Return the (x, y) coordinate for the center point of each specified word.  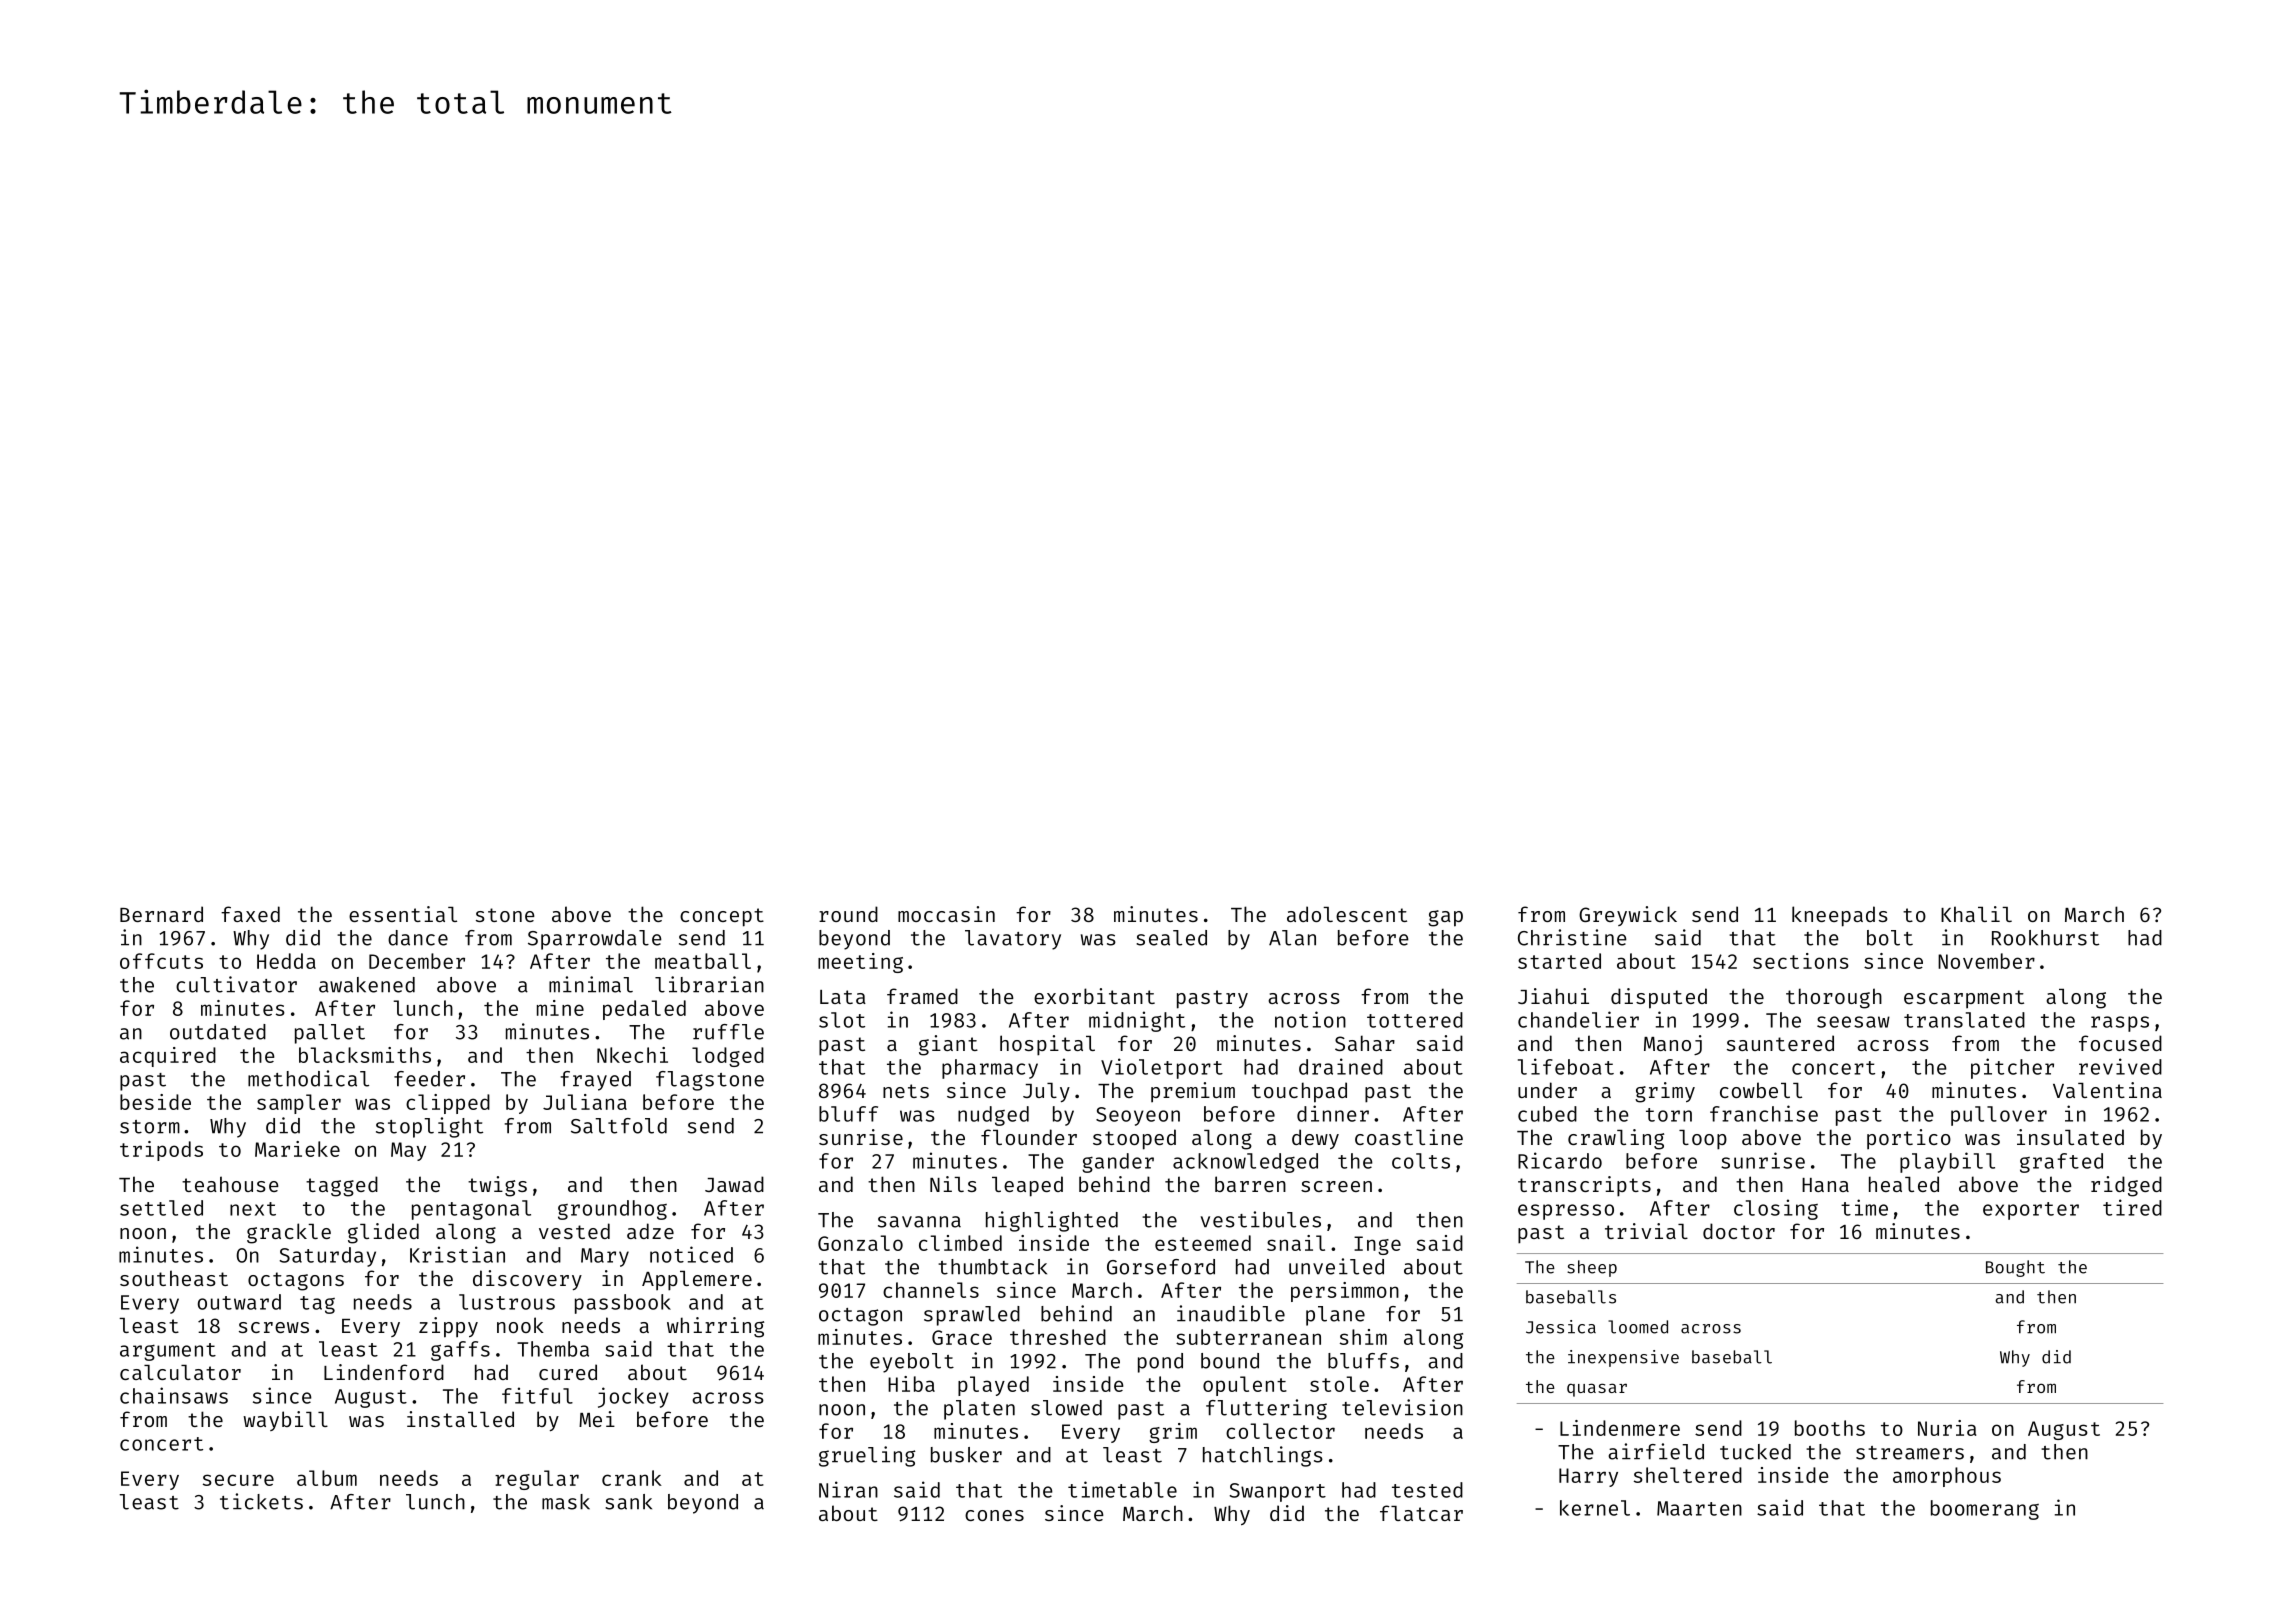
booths (1830, 1428)
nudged (993, 1116)
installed (460, 1419)
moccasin (946, 914)
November (1986, 961)
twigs (497, 1186)
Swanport (1278, 1492)
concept (722, 917)
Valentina (2107, 1090)
